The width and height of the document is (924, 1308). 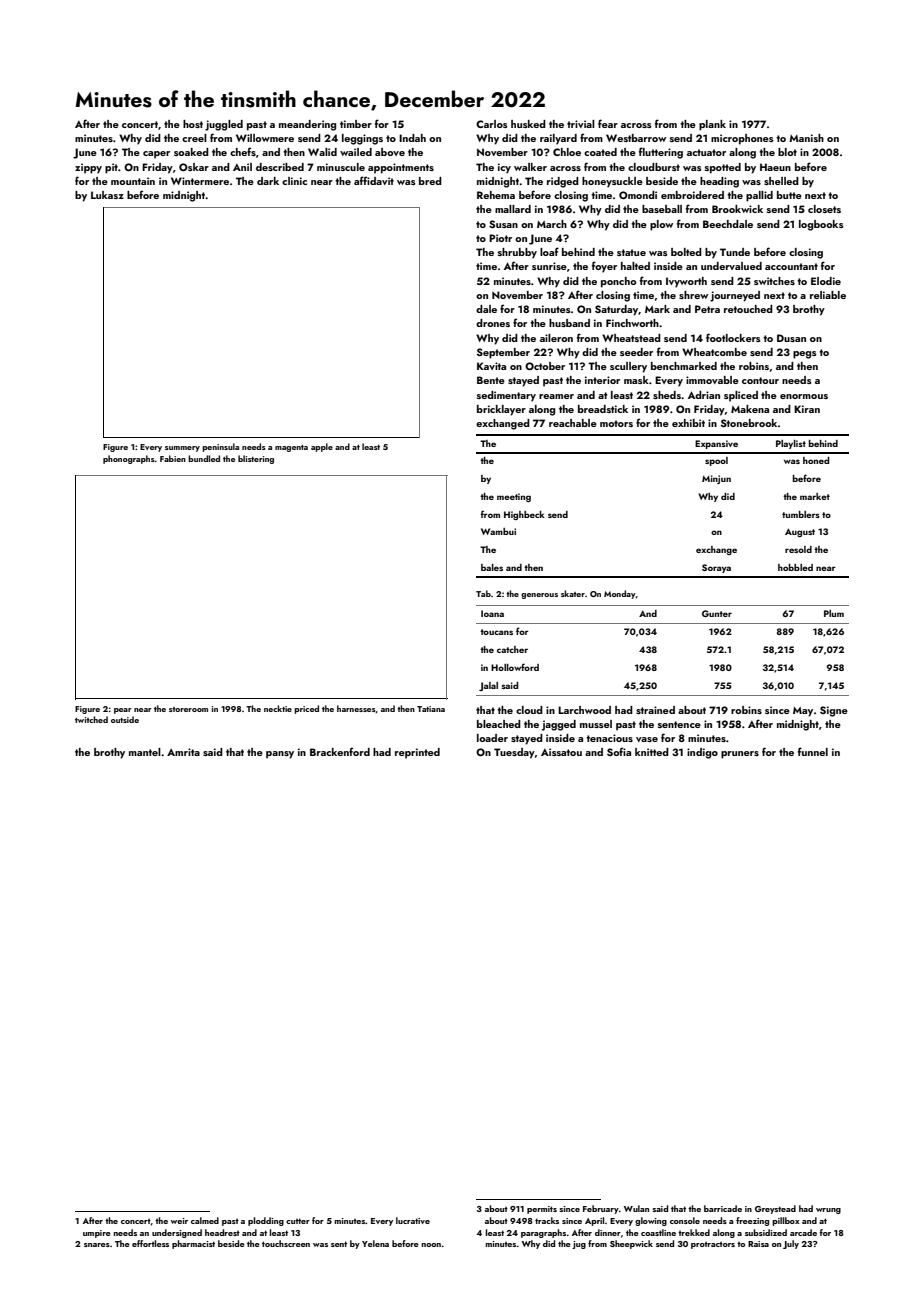 I want to click on funnel, so click(x=813, y=751).
